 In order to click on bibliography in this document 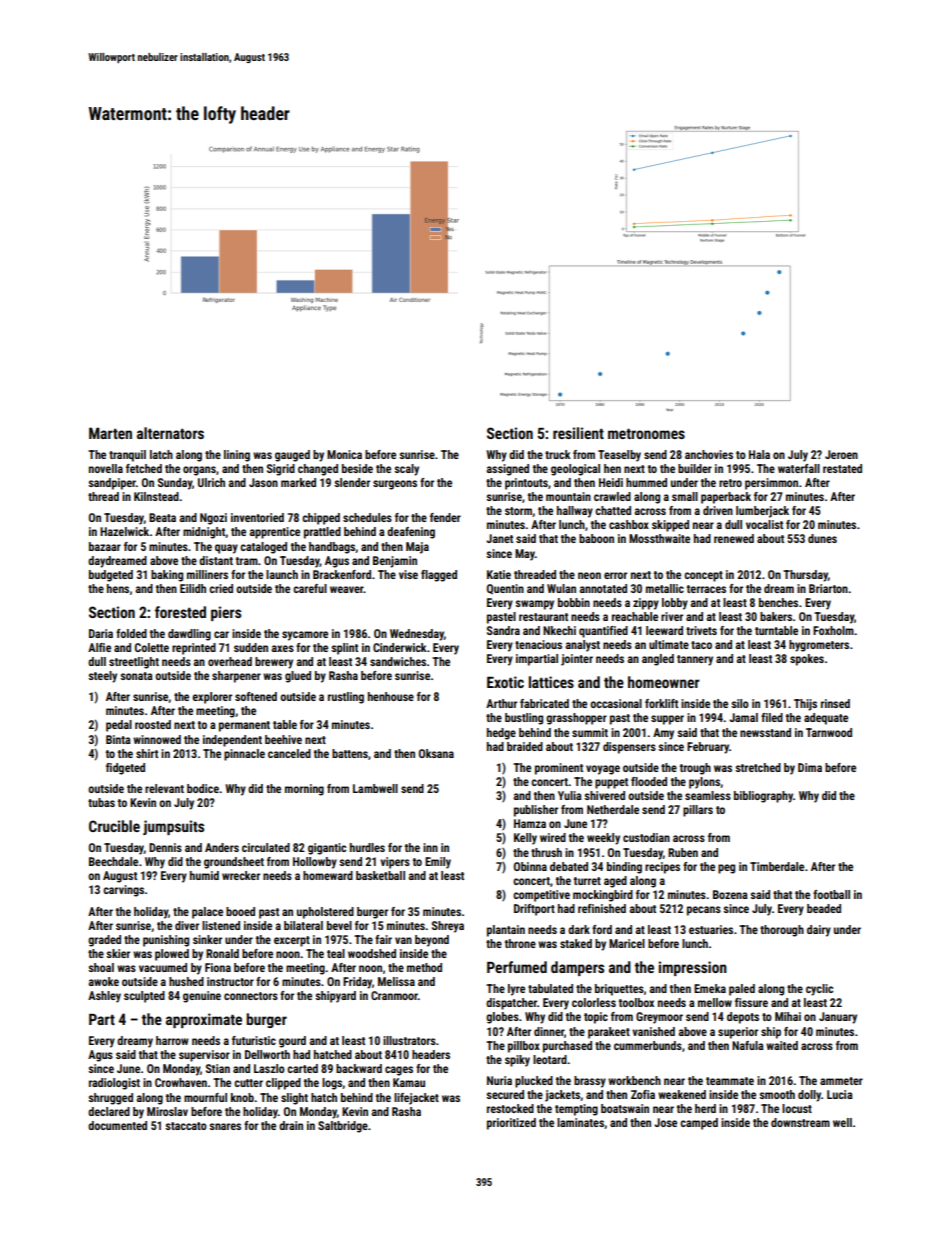, I will do `click(763, 797)`.
